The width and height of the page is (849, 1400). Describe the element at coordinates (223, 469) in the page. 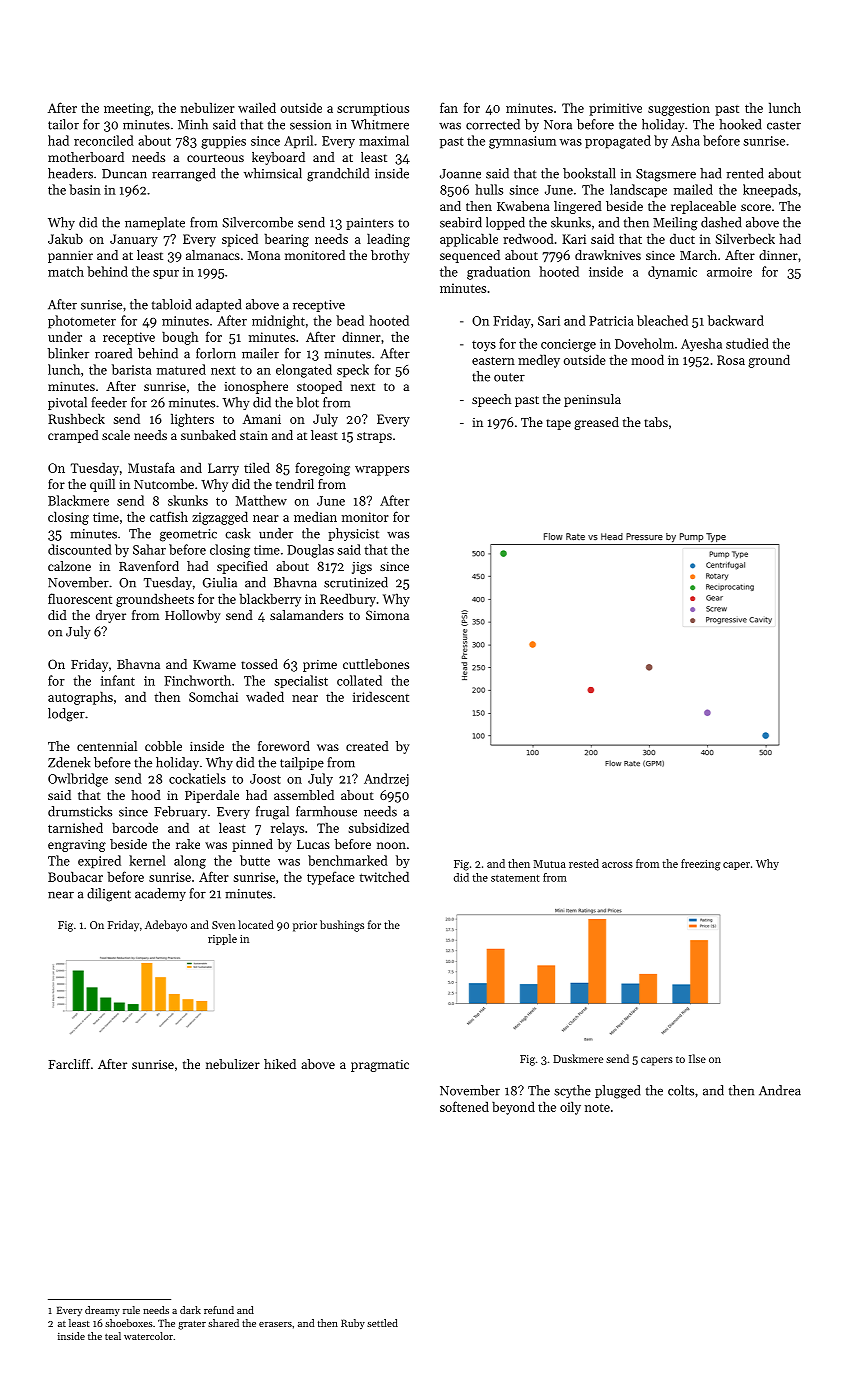

I see `Larry` at that location.
